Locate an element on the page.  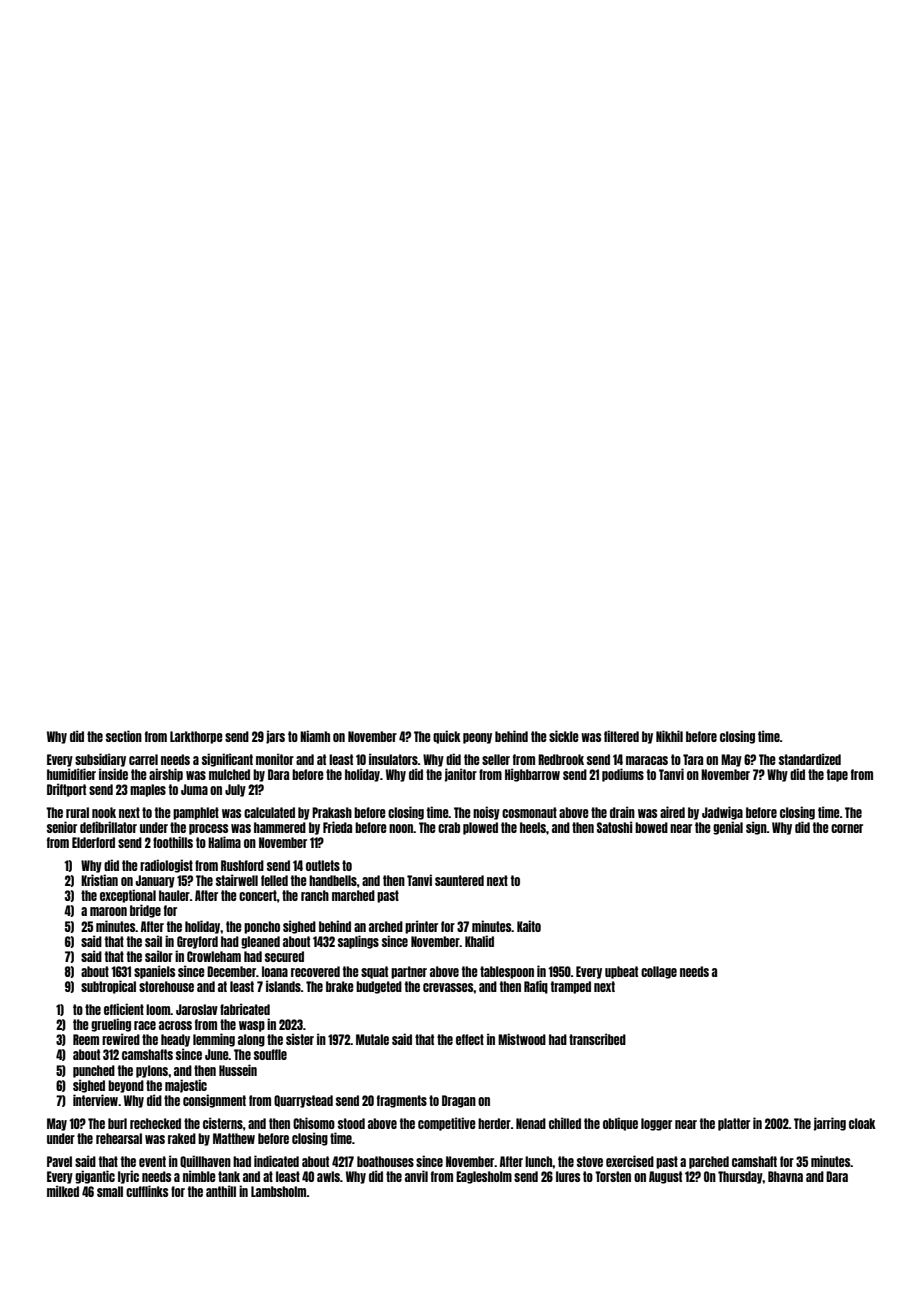
collage is located at coordinates (659, 972).
